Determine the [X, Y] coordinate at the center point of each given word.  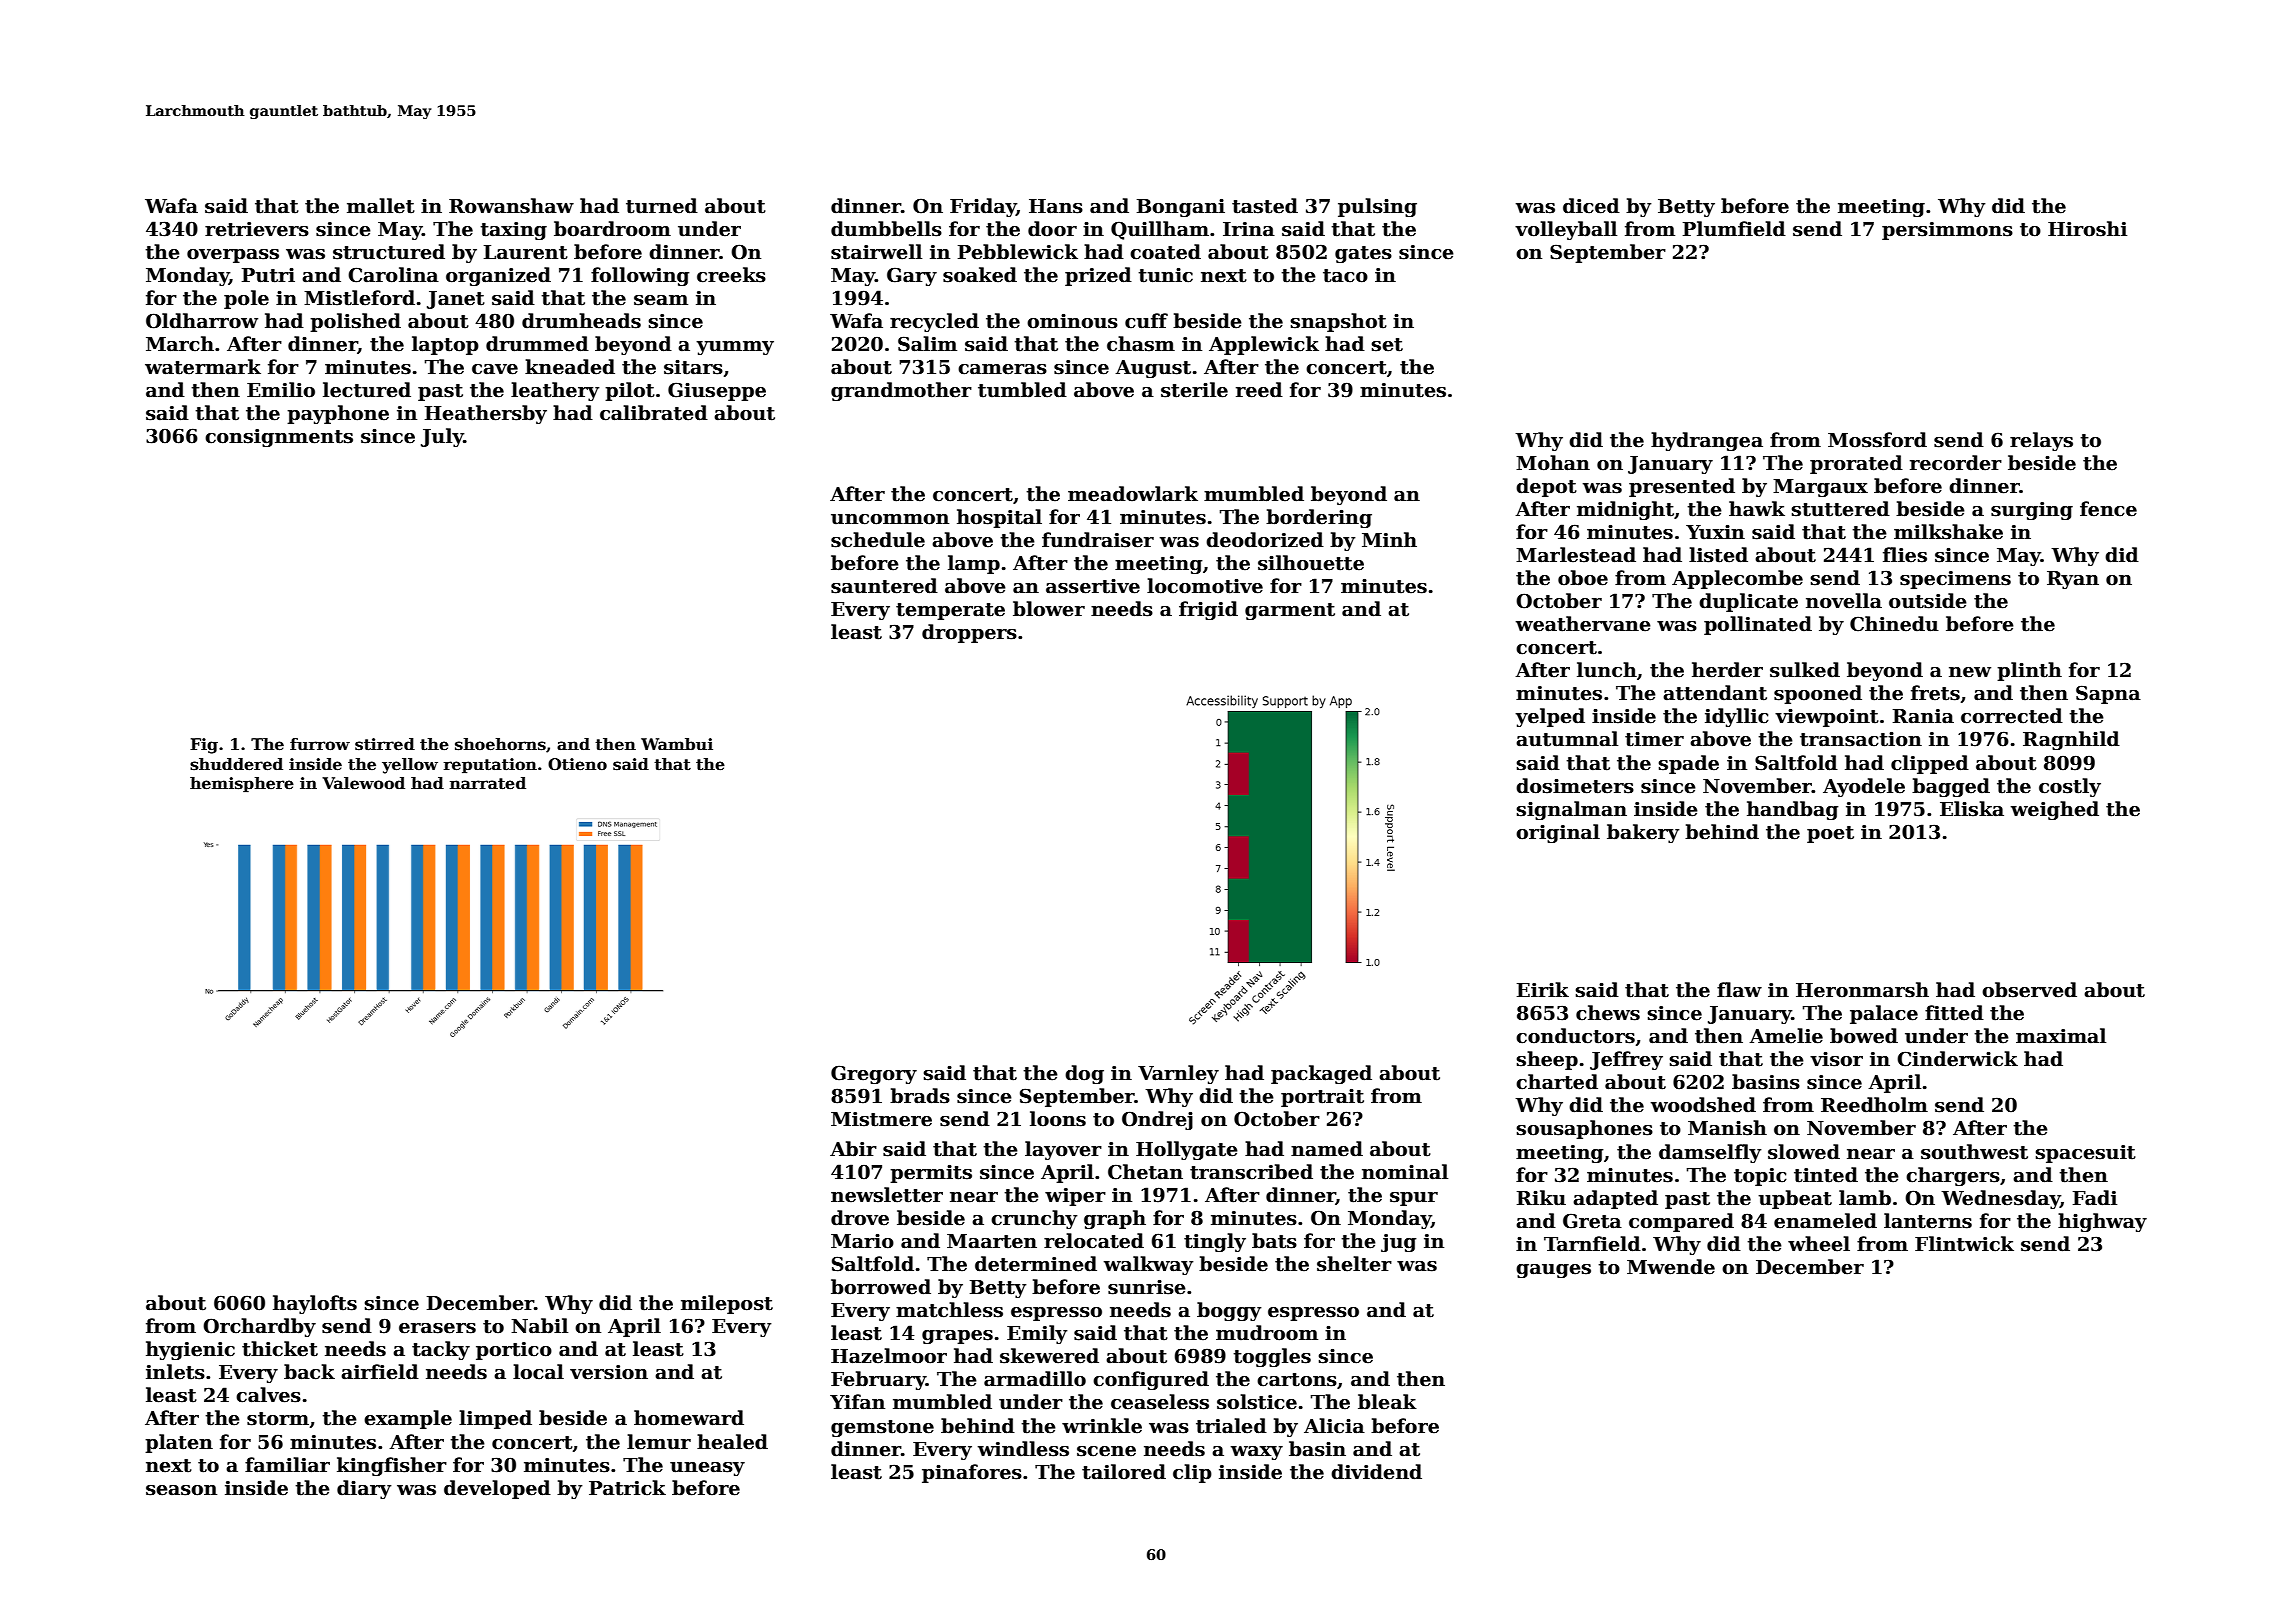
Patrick [627, 1488]
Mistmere [881, 1119]
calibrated [654, 413]
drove [860, 1218]
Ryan [2073, 580]
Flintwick [1964, 1244]
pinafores [972, 1473]
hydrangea [1707, 441]
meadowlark [1133, 494]
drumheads [581, 321]
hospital [999, 518]
